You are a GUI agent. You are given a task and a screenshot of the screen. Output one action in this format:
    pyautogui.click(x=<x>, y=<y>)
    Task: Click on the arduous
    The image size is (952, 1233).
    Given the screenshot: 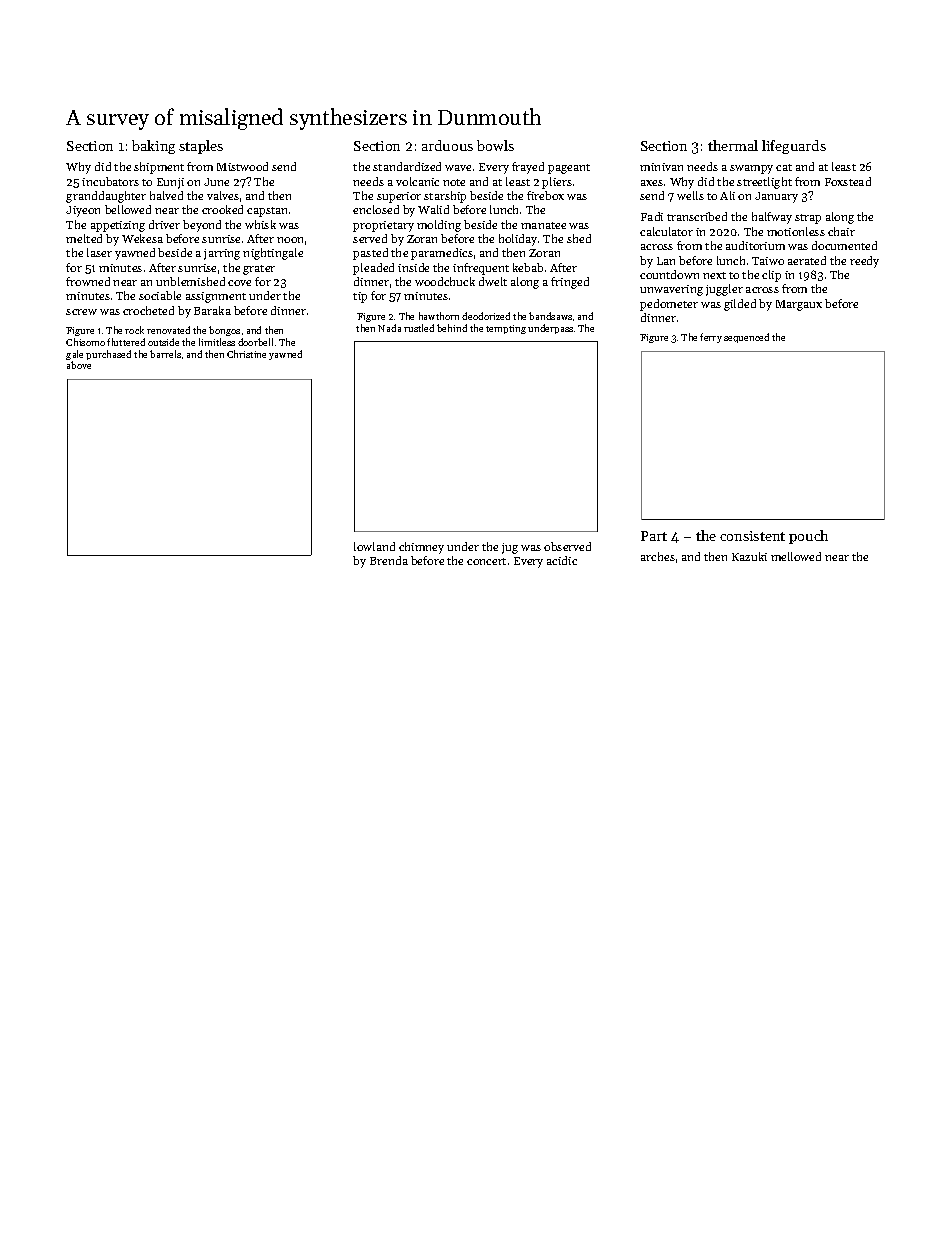 What is the action you would take?
    pyautogui.click(x=447, y=145)
